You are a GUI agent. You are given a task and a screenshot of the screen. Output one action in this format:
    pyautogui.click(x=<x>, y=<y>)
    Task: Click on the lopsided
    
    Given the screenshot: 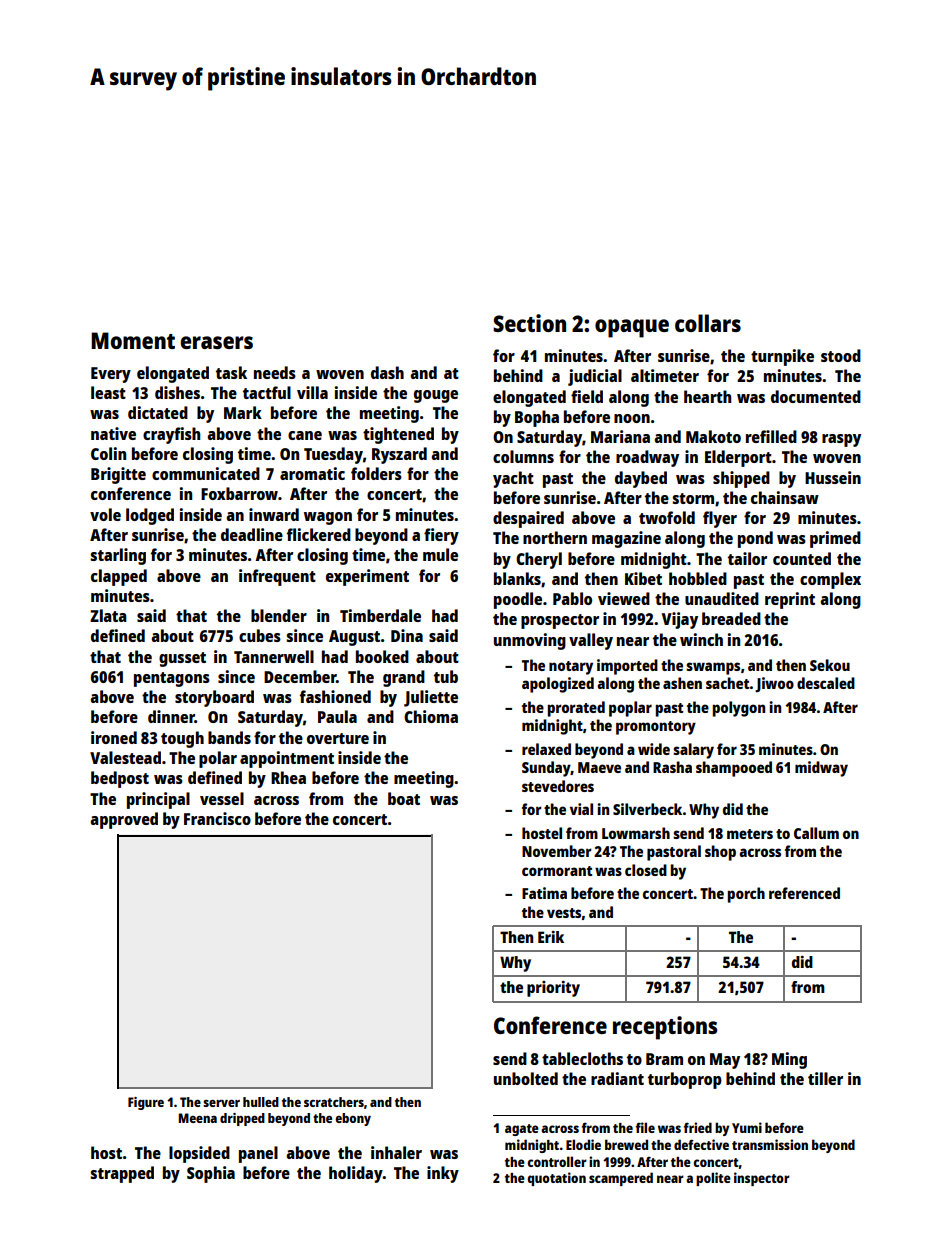 What is the action you would take?
    pyautogui.click(x=199, y=1154)
